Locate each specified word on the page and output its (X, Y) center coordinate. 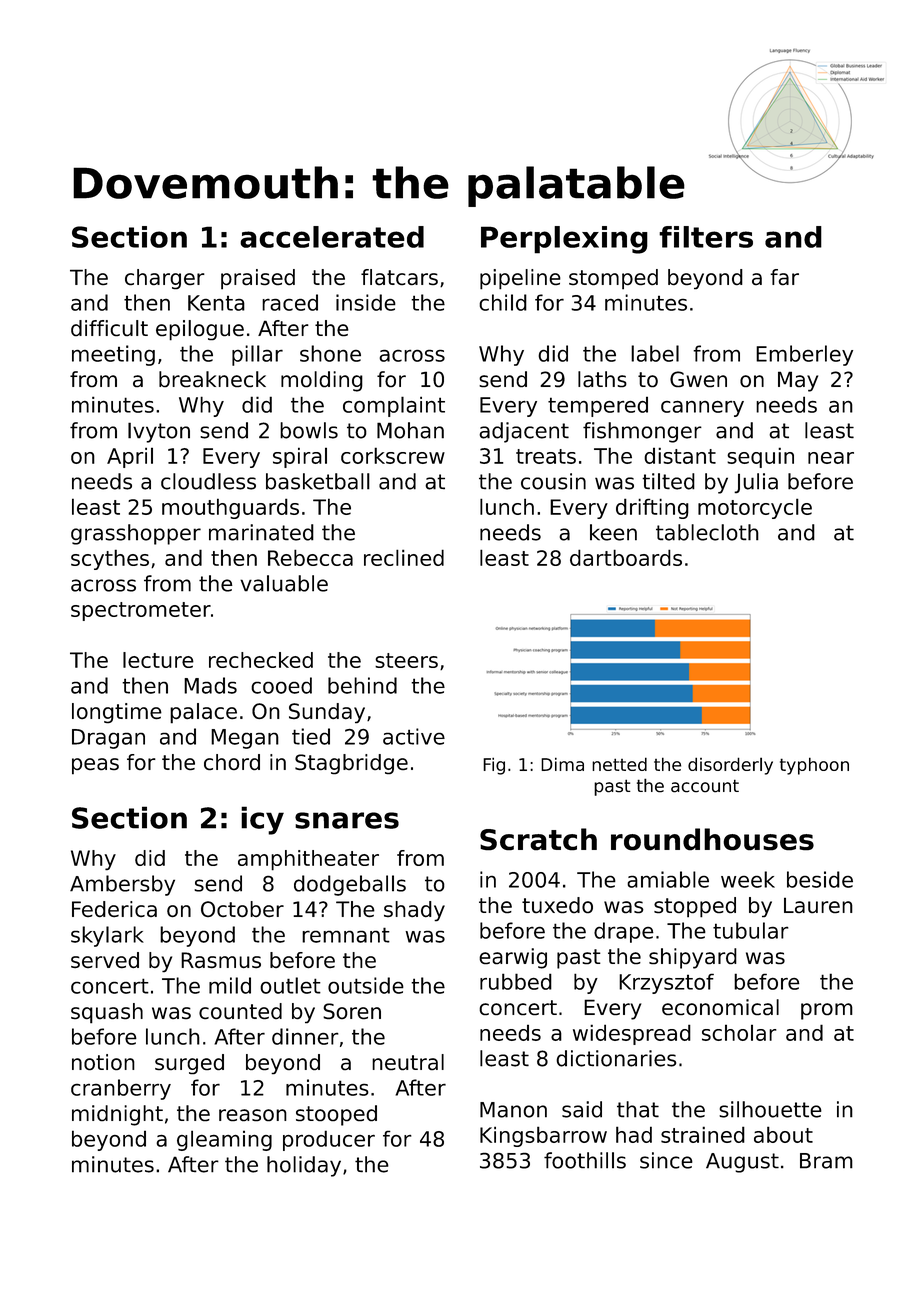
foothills (585, 1160)
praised (258, 279)
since (666, 1160)
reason (252, 1115)
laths (602, 379)
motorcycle (755, 508)
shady (414, 911)
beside (820, 879)
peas (95, 766)
